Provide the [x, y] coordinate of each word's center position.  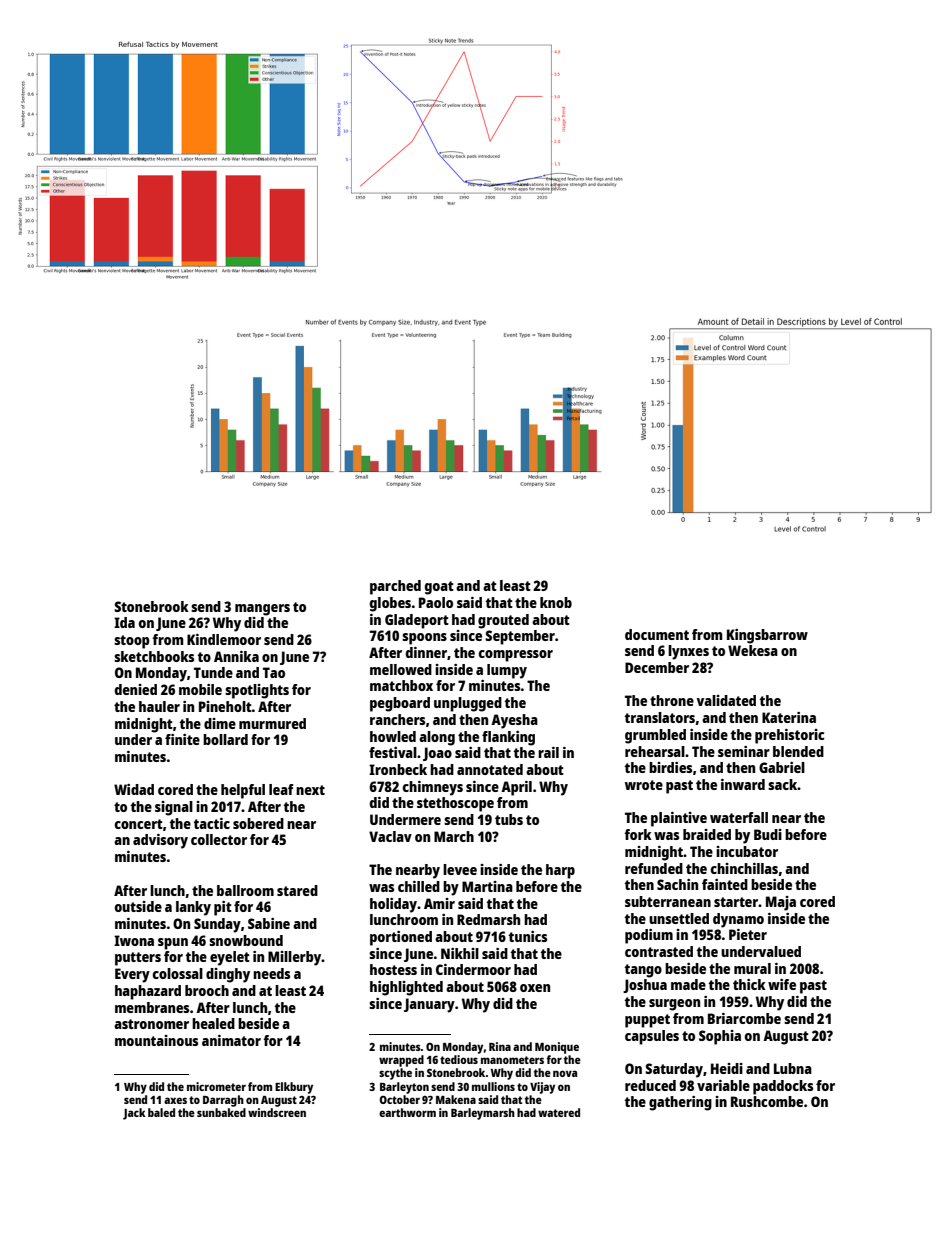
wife [782, 984]
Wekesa [753, 650]
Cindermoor [473, 969]
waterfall [739, 817]
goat [439, 588]
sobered [258, 823]
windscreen [277, 1112]
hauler [159, 706]
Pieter [748, 934]
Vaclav [390, 836]
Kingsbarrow [767, 636]
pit [223, 908]
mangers [262, 610]
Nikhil [460, 953]
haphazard [148, 992]
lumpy [507, 671]
